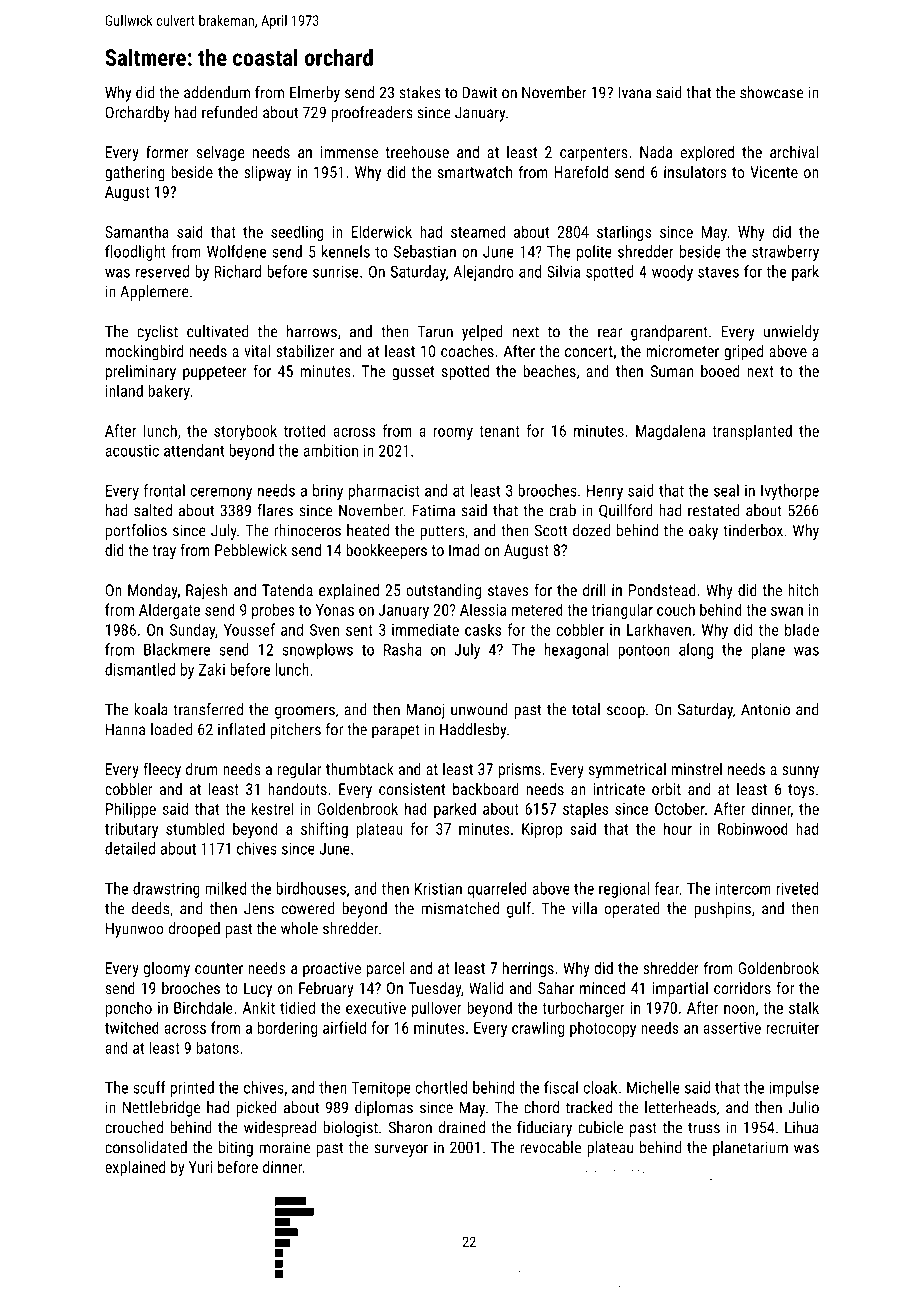 This image has height=1308, width=924. Describe the element at coordinates (167, 151) in the image. I see `former` at that location.
